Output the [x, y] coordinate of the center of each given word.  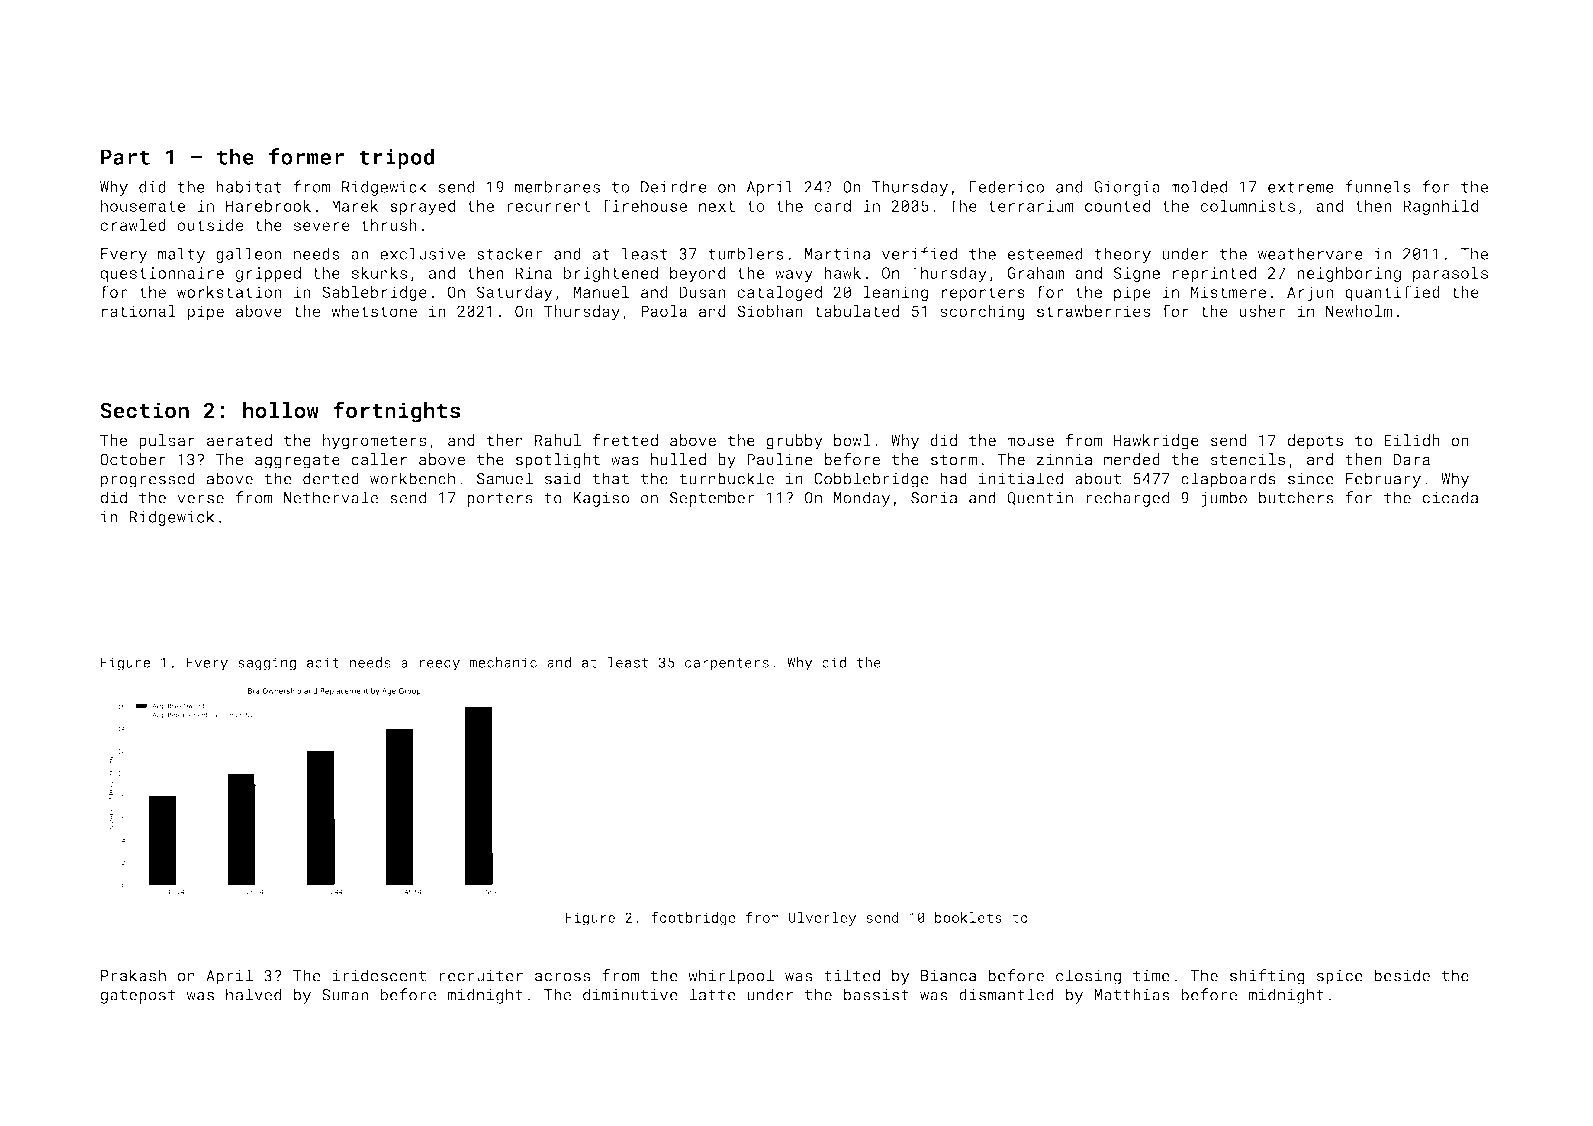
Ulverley [822, 919]
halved [254, 994]
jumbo [1224, 499]
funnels [1378, 186]
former [306, 156]
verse [200, 499]
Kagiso [601, 499]
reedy [440, 664]
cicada [1450, 497]
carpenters [727, 664]
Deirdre [674, 186]
